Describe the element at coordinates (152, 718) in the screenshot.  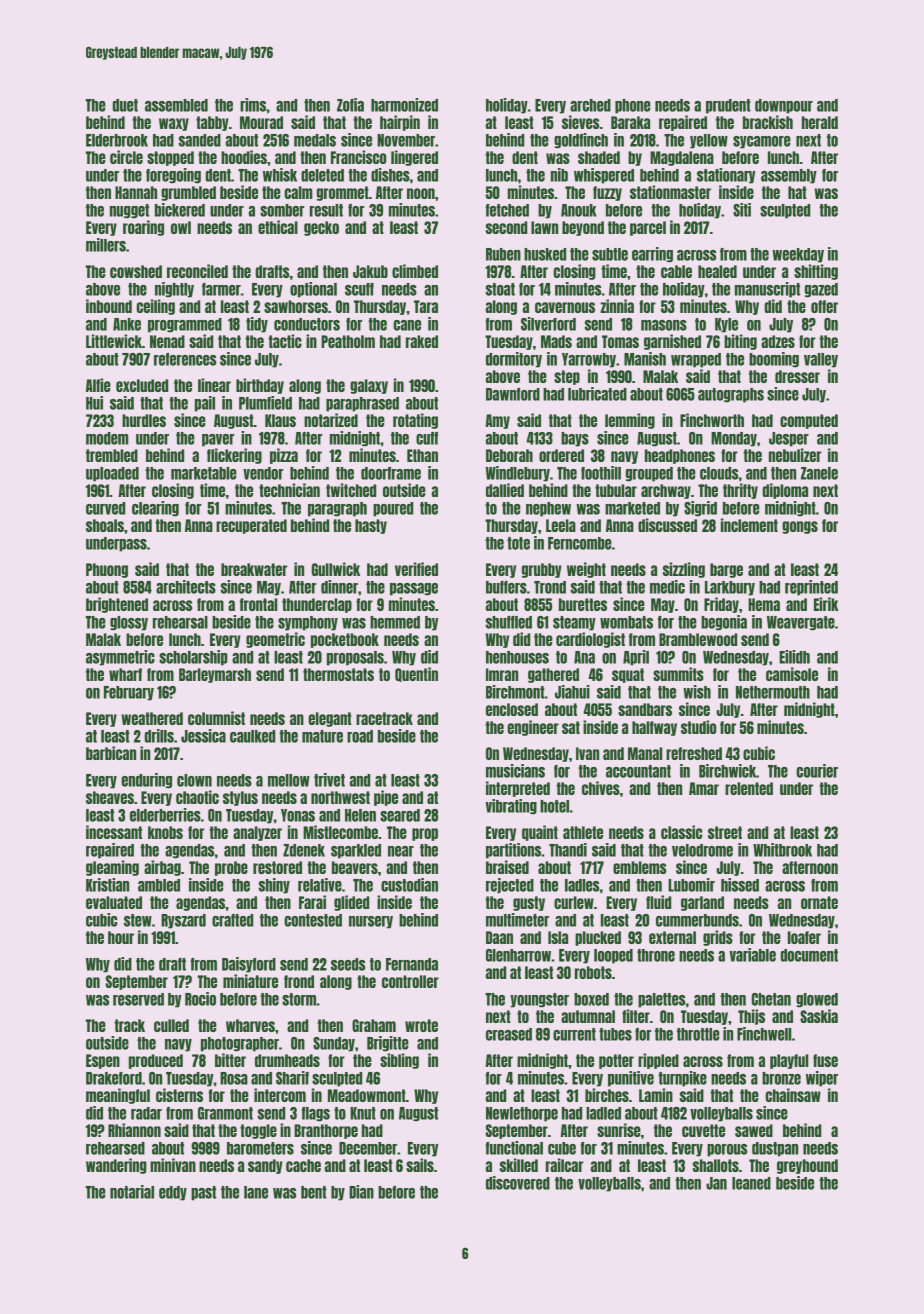
I see `weathered` at that location.
